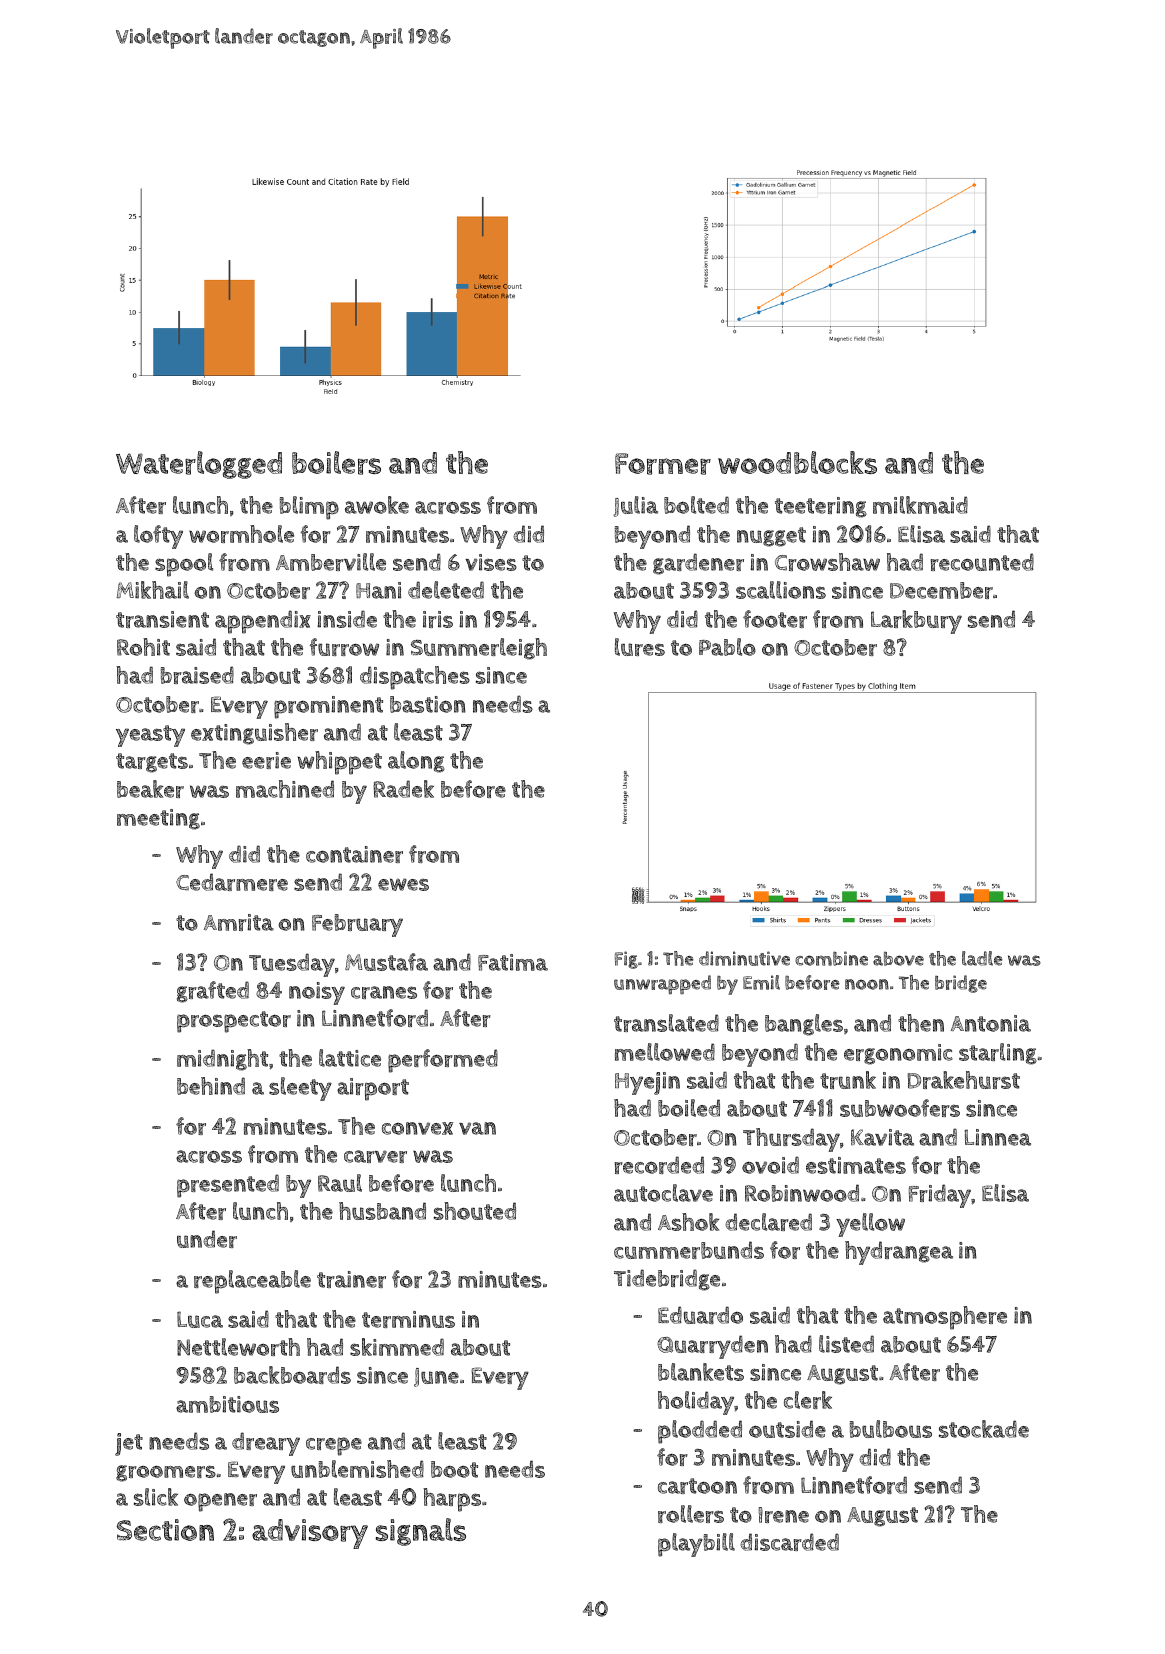 The height and width of the screenshot is (1654, 1165). What do you see at coordinates (165, 1530) in the screenshot?
I see `Section` at bounding box center [165, 1530].
